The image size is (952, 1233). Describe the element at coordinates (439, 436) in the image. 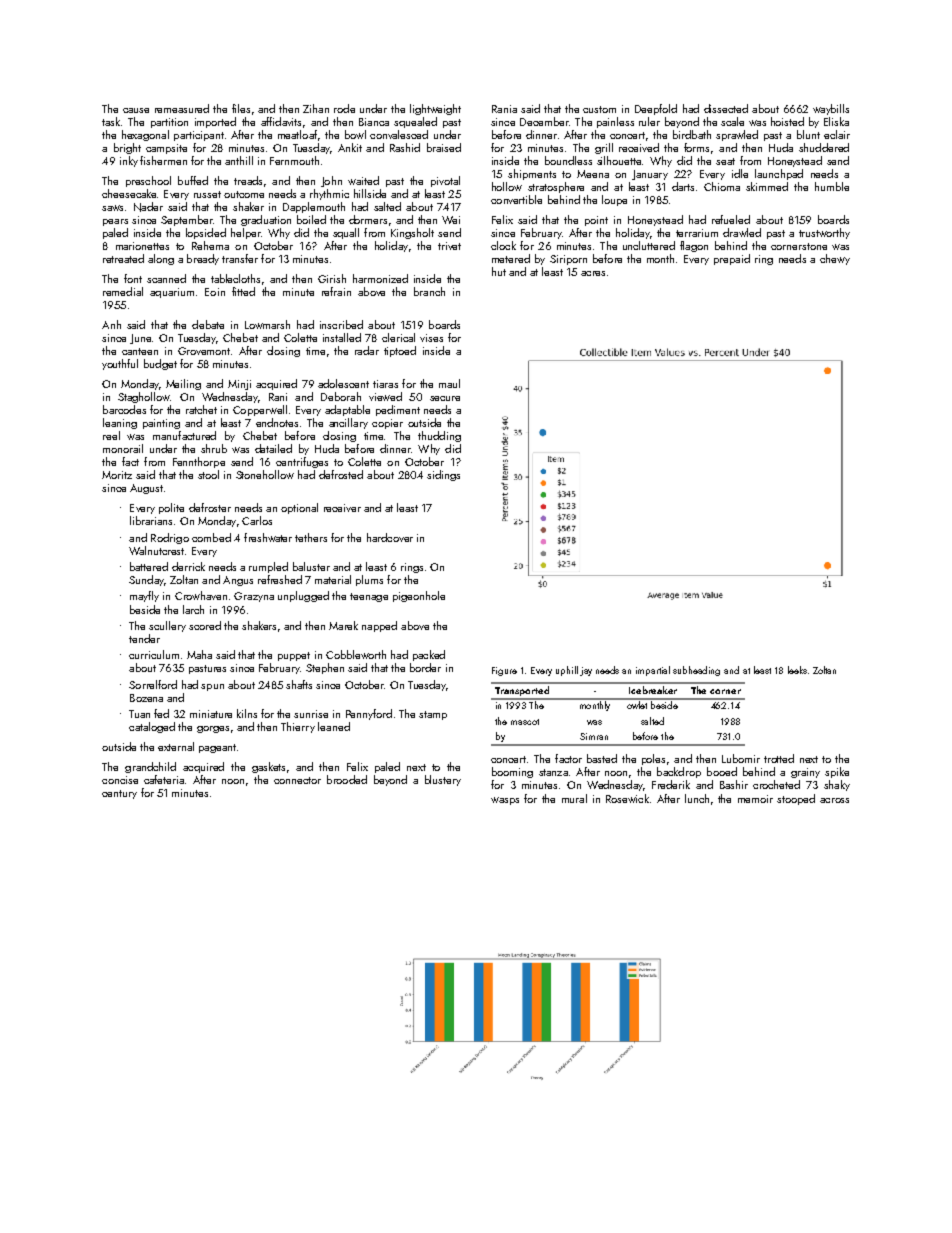

I see `thudding` at that location.
